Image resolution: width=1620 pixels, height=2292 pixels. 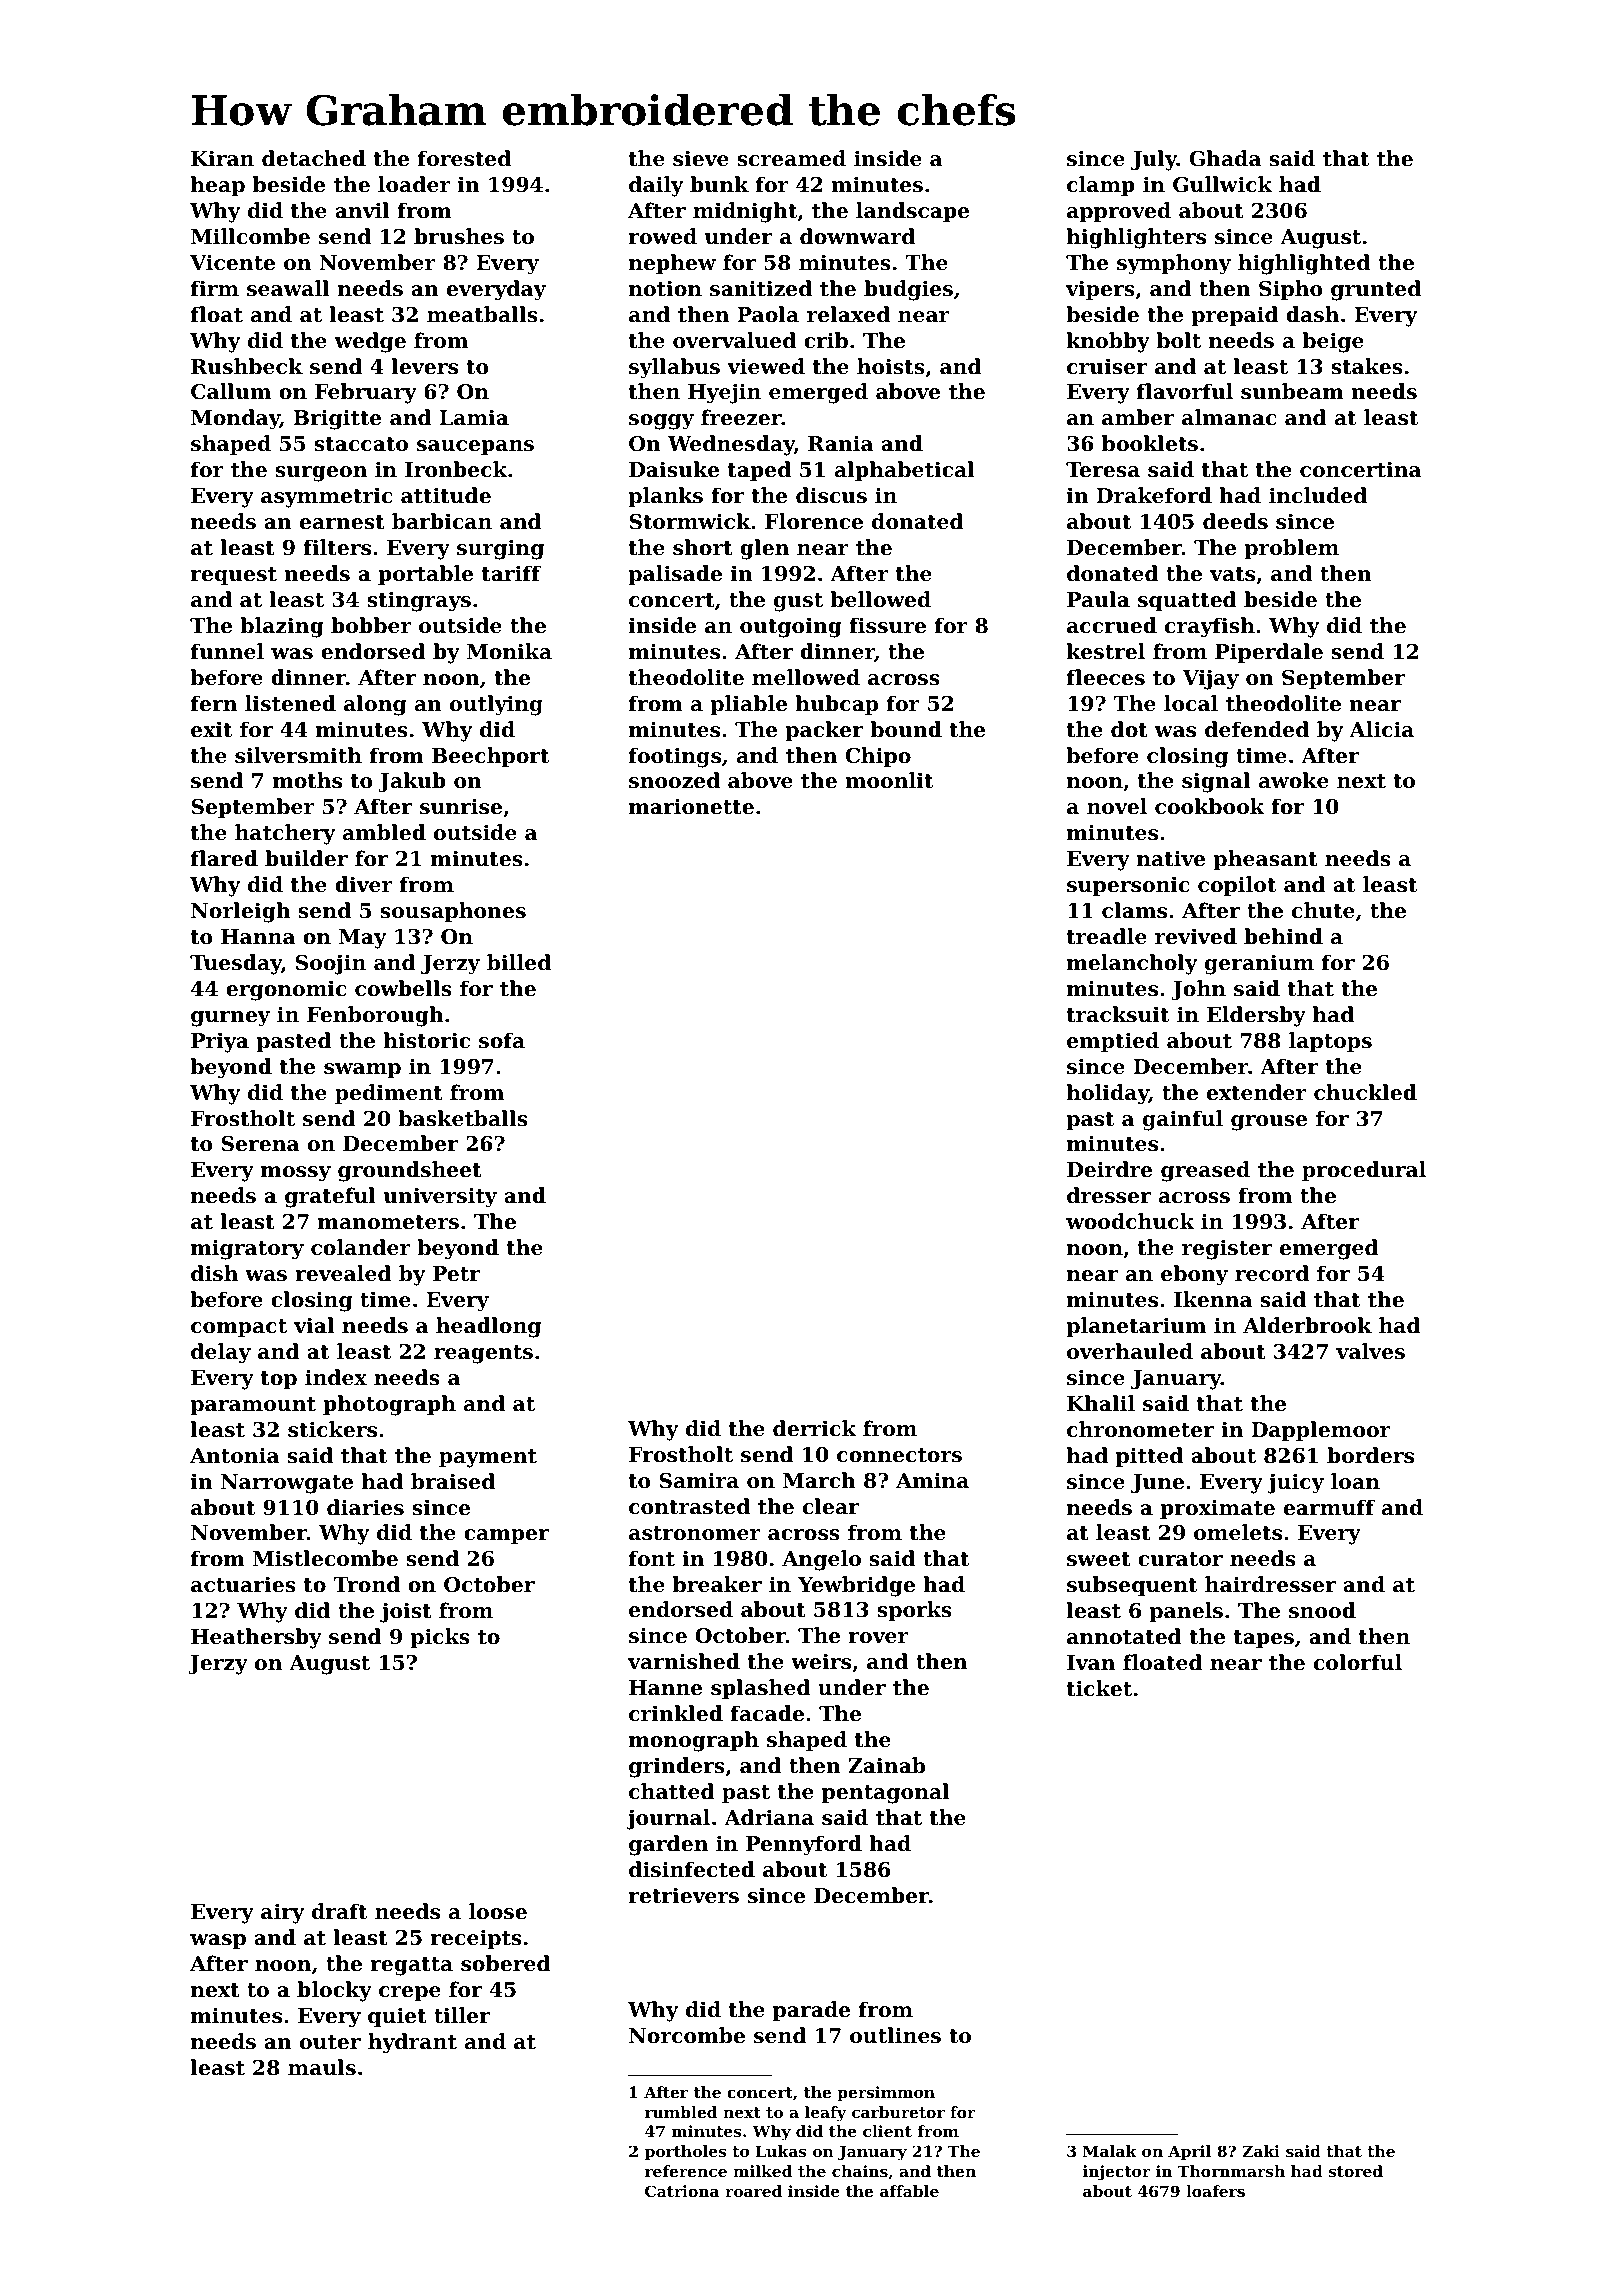 What do you see at coordinates (502, 1040) in the image?
I see `sofa` at bounding box center [502, 1040].
